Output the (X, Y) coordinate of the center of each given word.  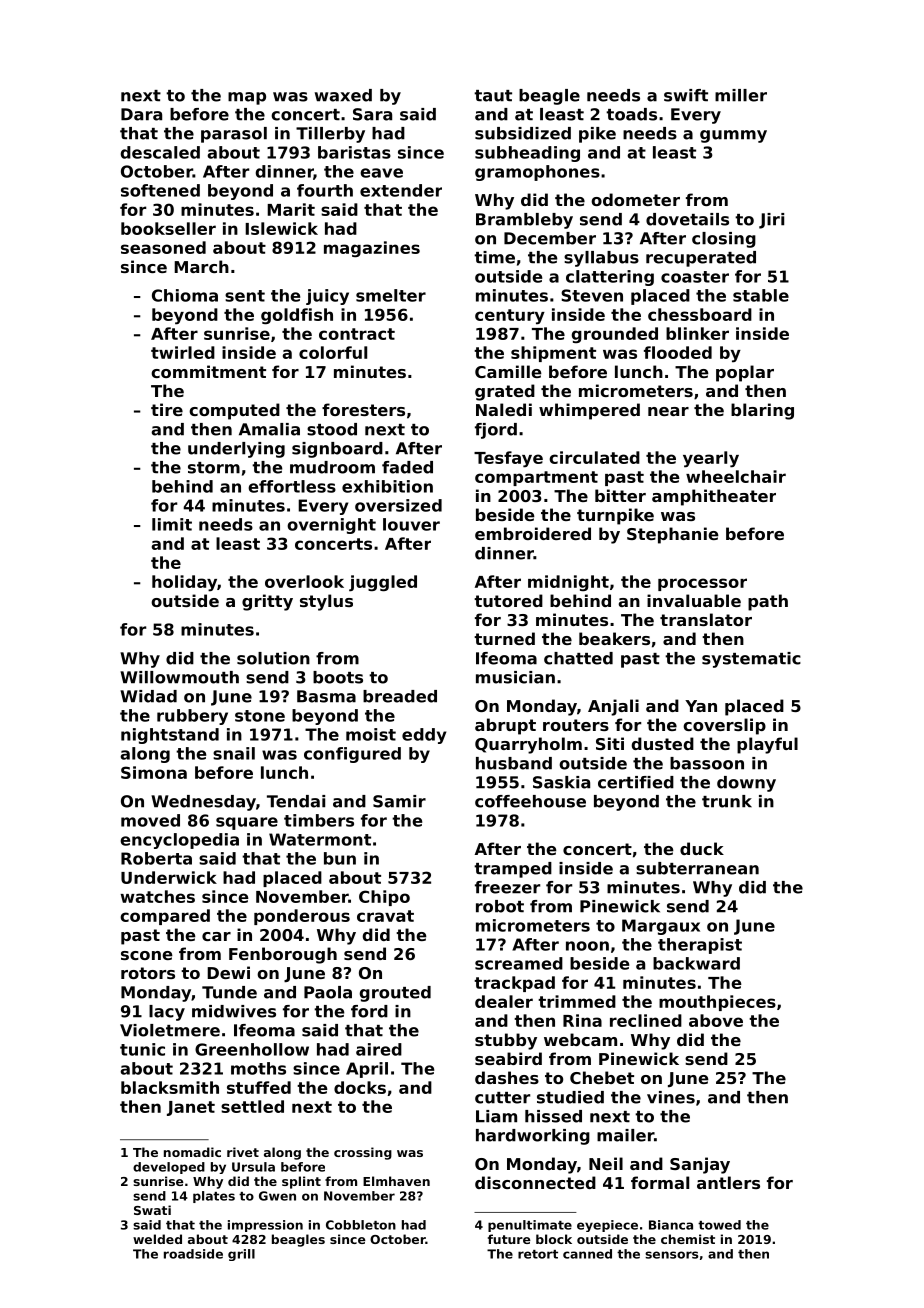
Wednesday (203, 803)
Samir (399, 801)
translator (706, 619)
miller (741, 95)
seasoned (163, 247)
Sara (372, 114)
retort (538, 1254)
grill (241, 1255)
